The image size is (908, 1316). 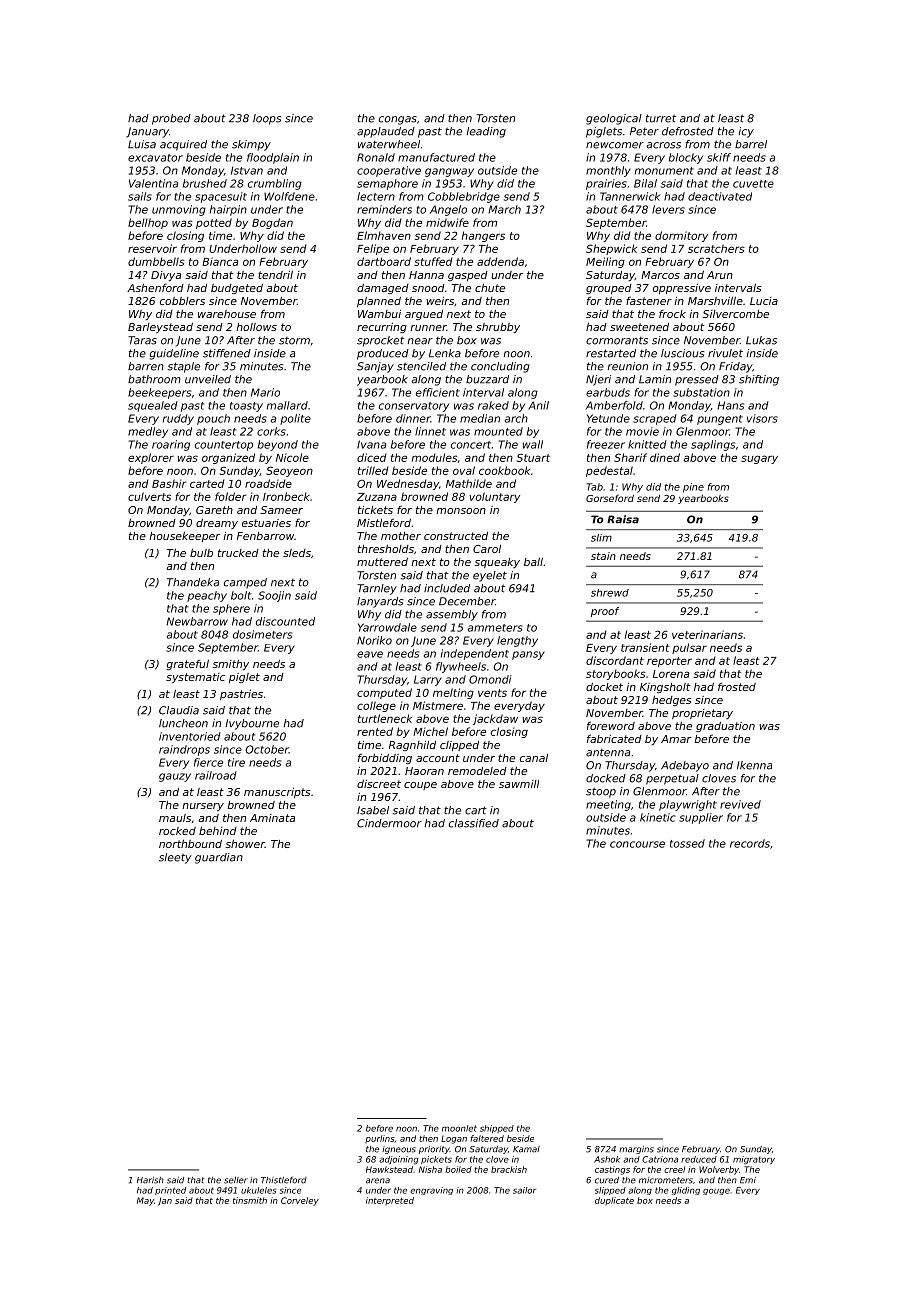 What do you see at coordinates (707, 634) in the screenshot?
I see `veterinarians` at bounding box center [707, 634].
